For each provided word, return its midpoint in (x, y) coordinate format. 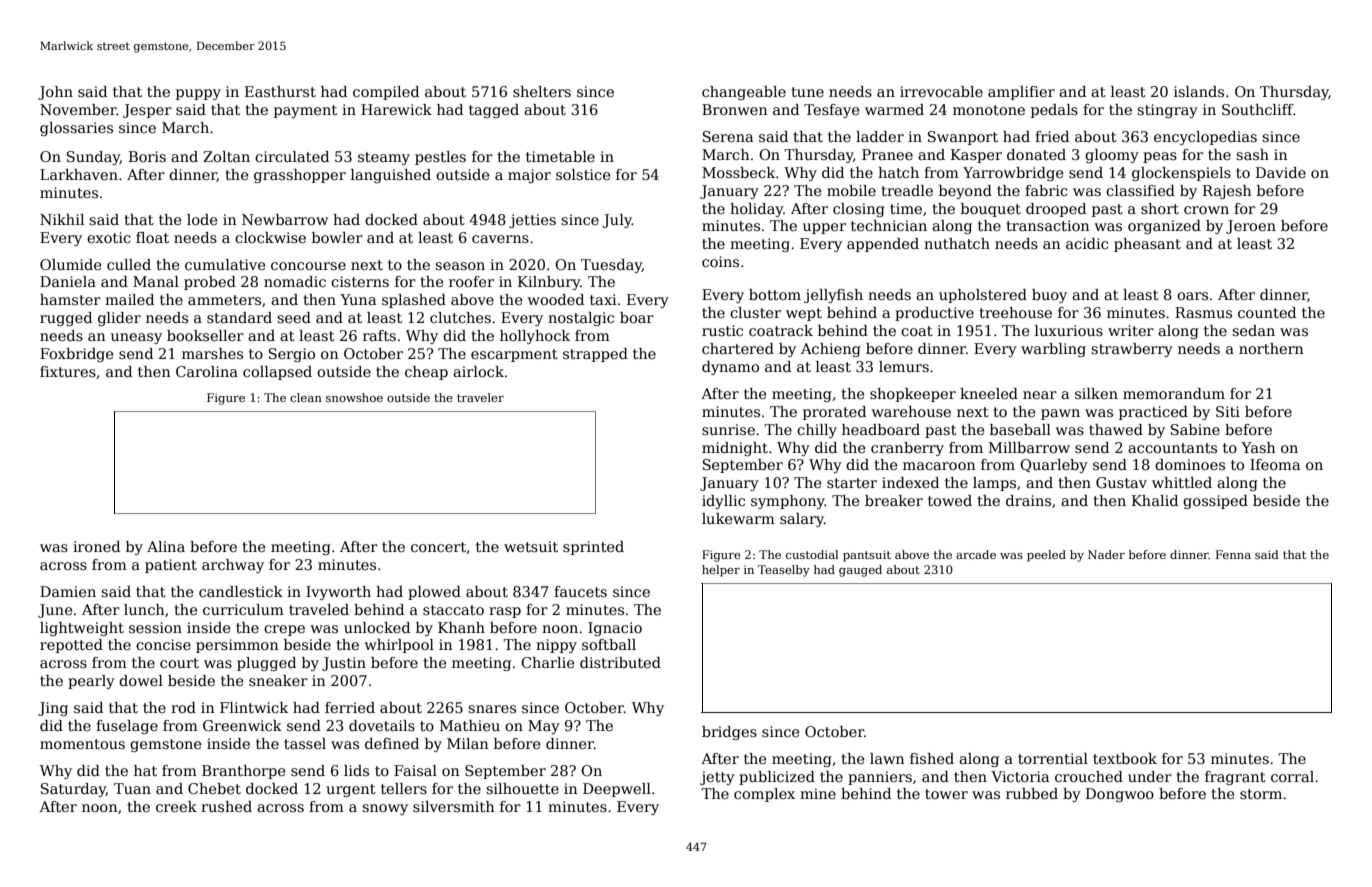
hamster (70, 299)
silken (1096, 393)
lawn (887, 758)
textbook (1125, 758)
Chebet (214, 788)
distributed (620, 662)
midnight (735, 449)
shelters (542, 91)
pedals (1054, 111)
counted (1267, 312)
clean (306, 397)
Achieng (831, 350)
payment (305, 111)
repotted (71, 646)
